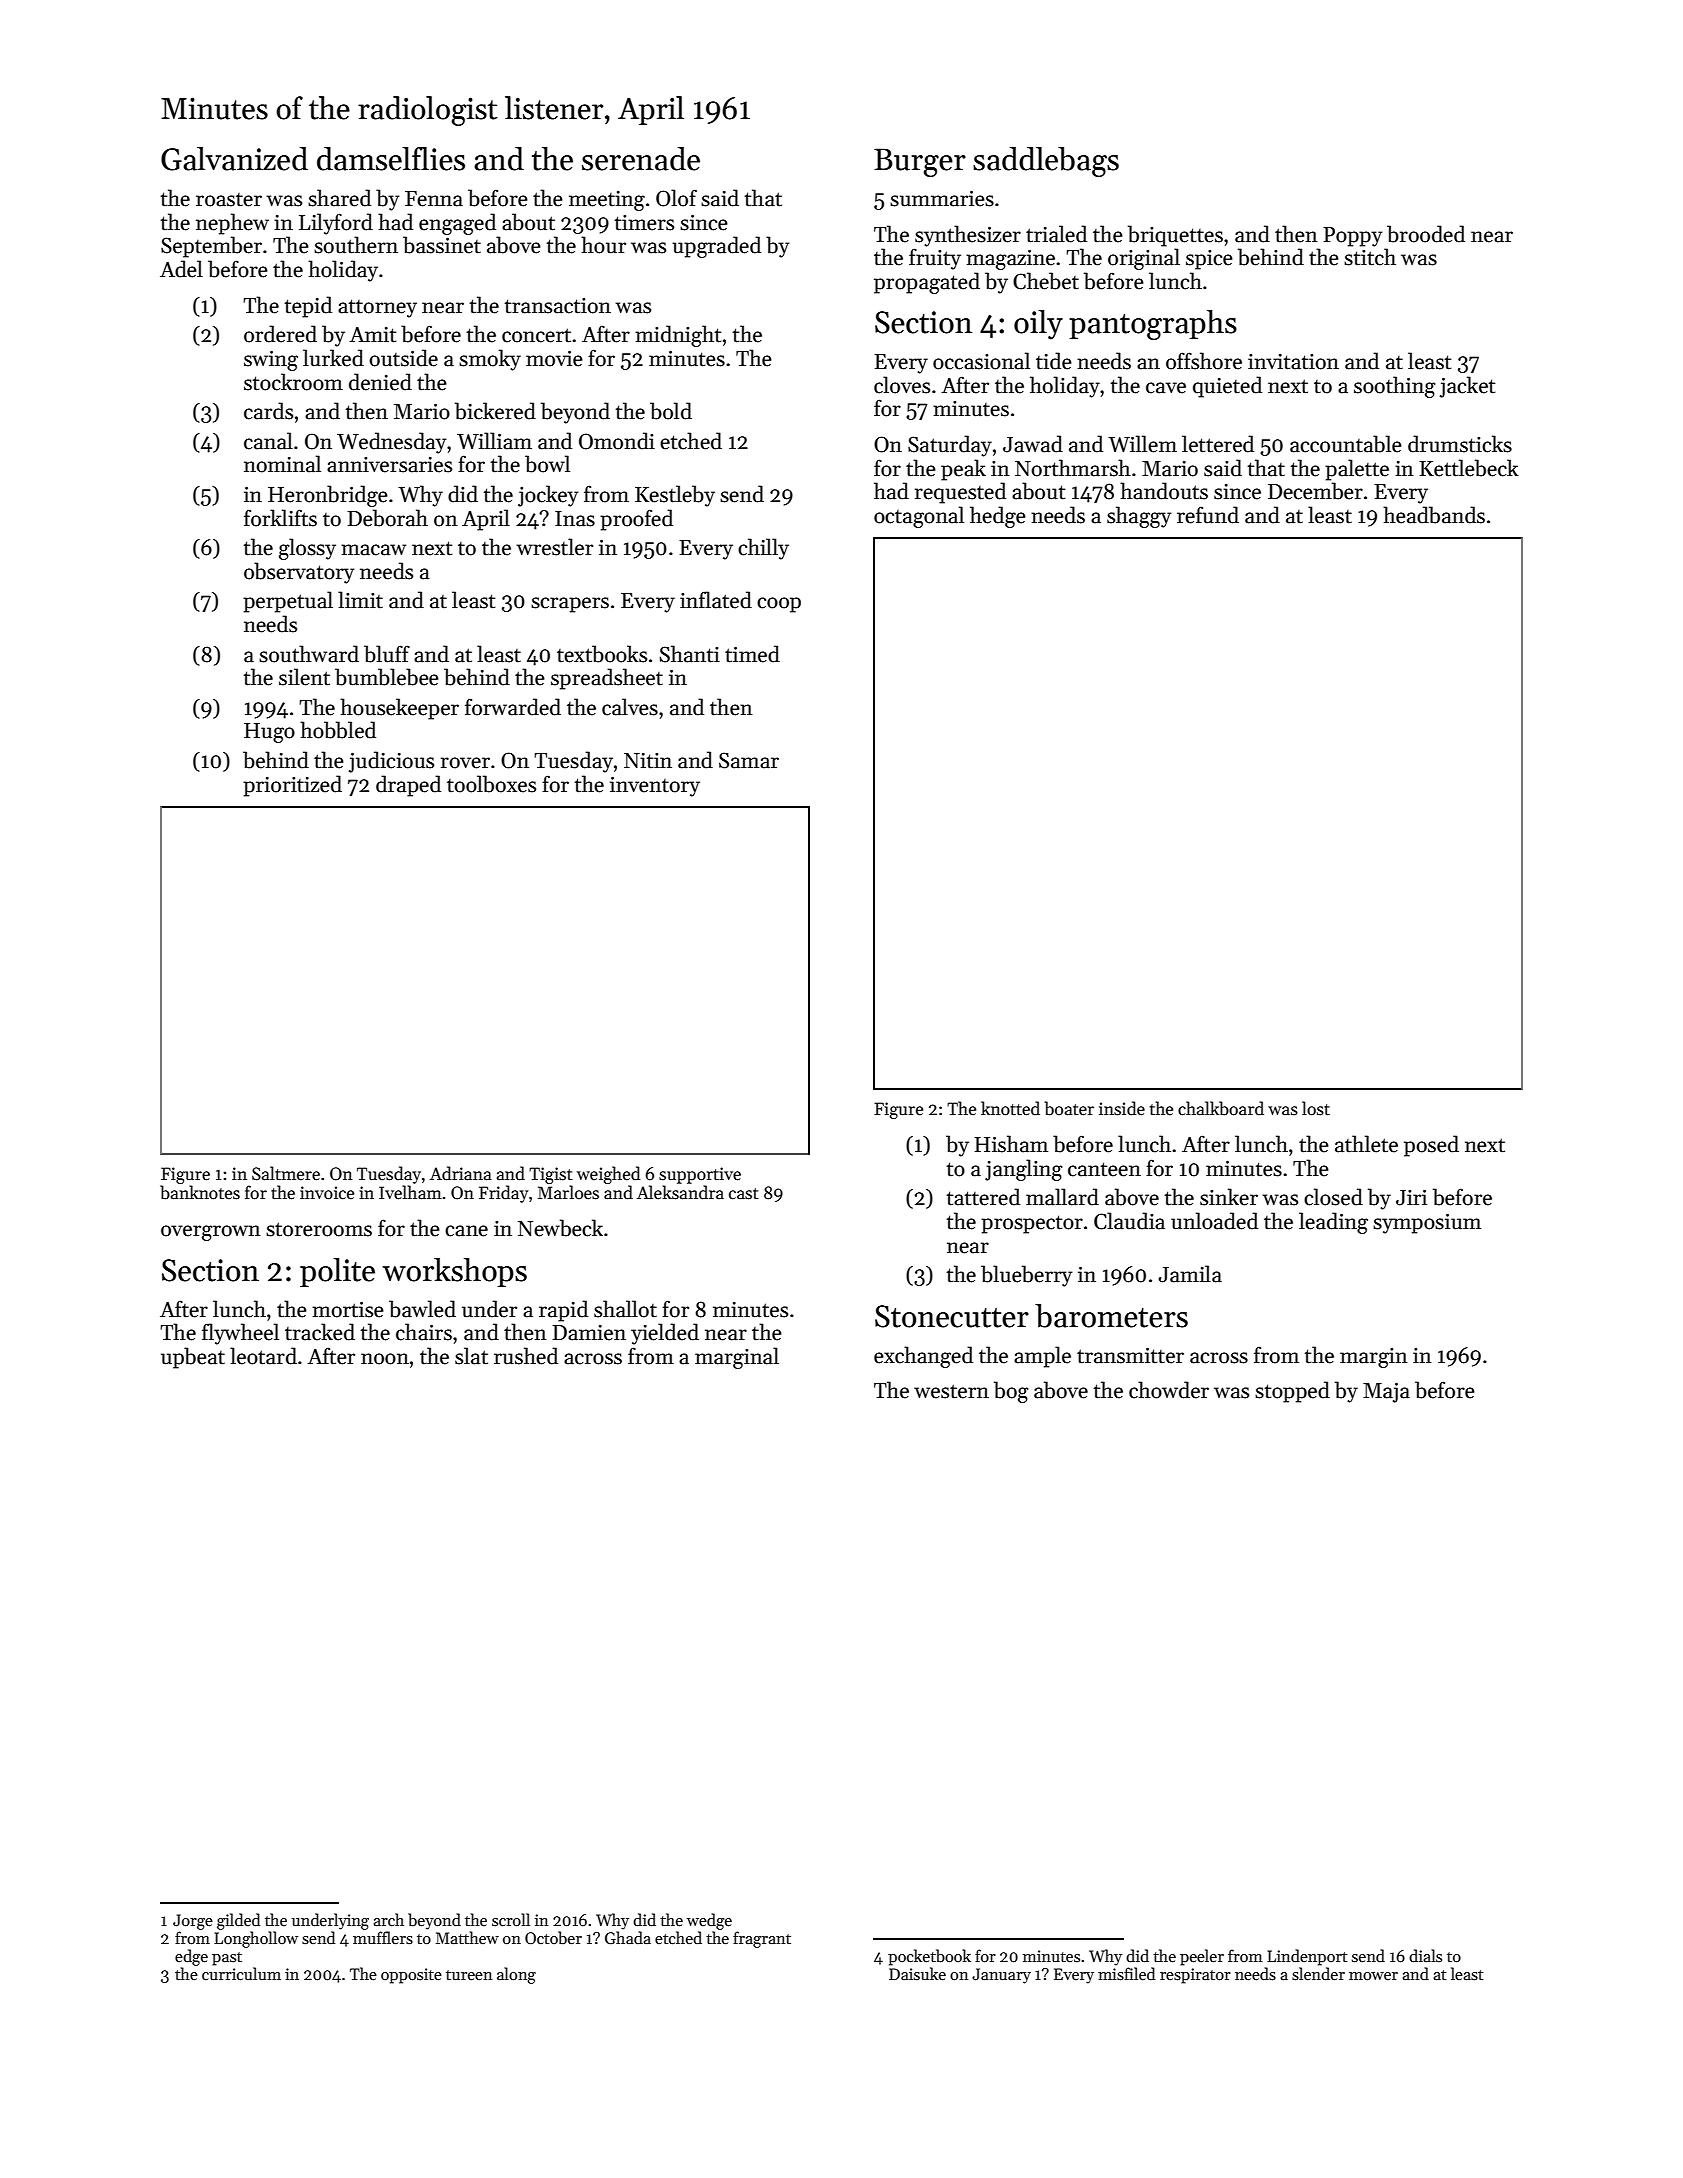 The image size is (1683, 2178). What do you see at coordinates (1346, 444) in the screenshot?
I see `accountable` at bounding box center [1346, 444].
